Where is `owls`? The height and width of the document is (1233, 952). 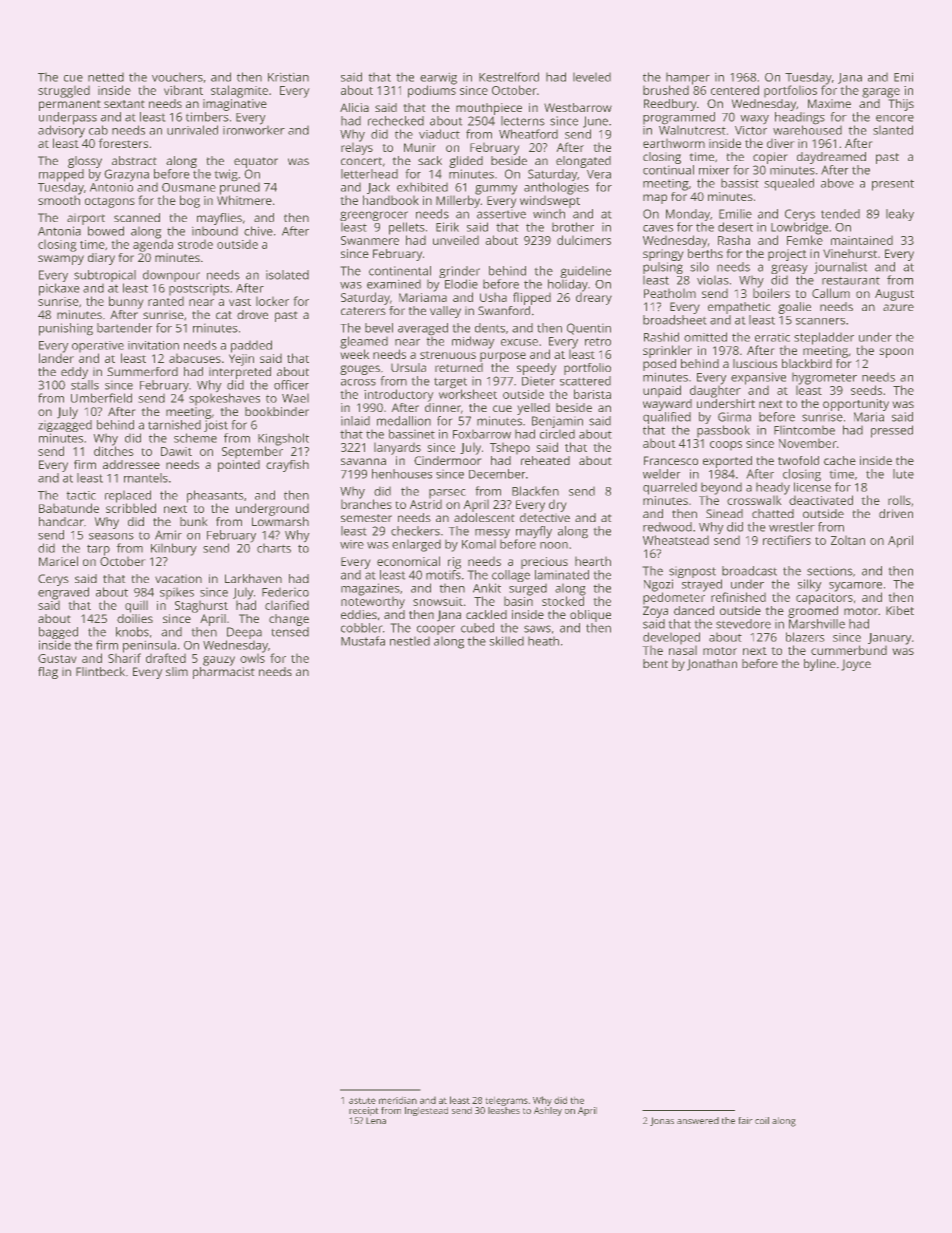
owls is located at coordinates (252, 658).
